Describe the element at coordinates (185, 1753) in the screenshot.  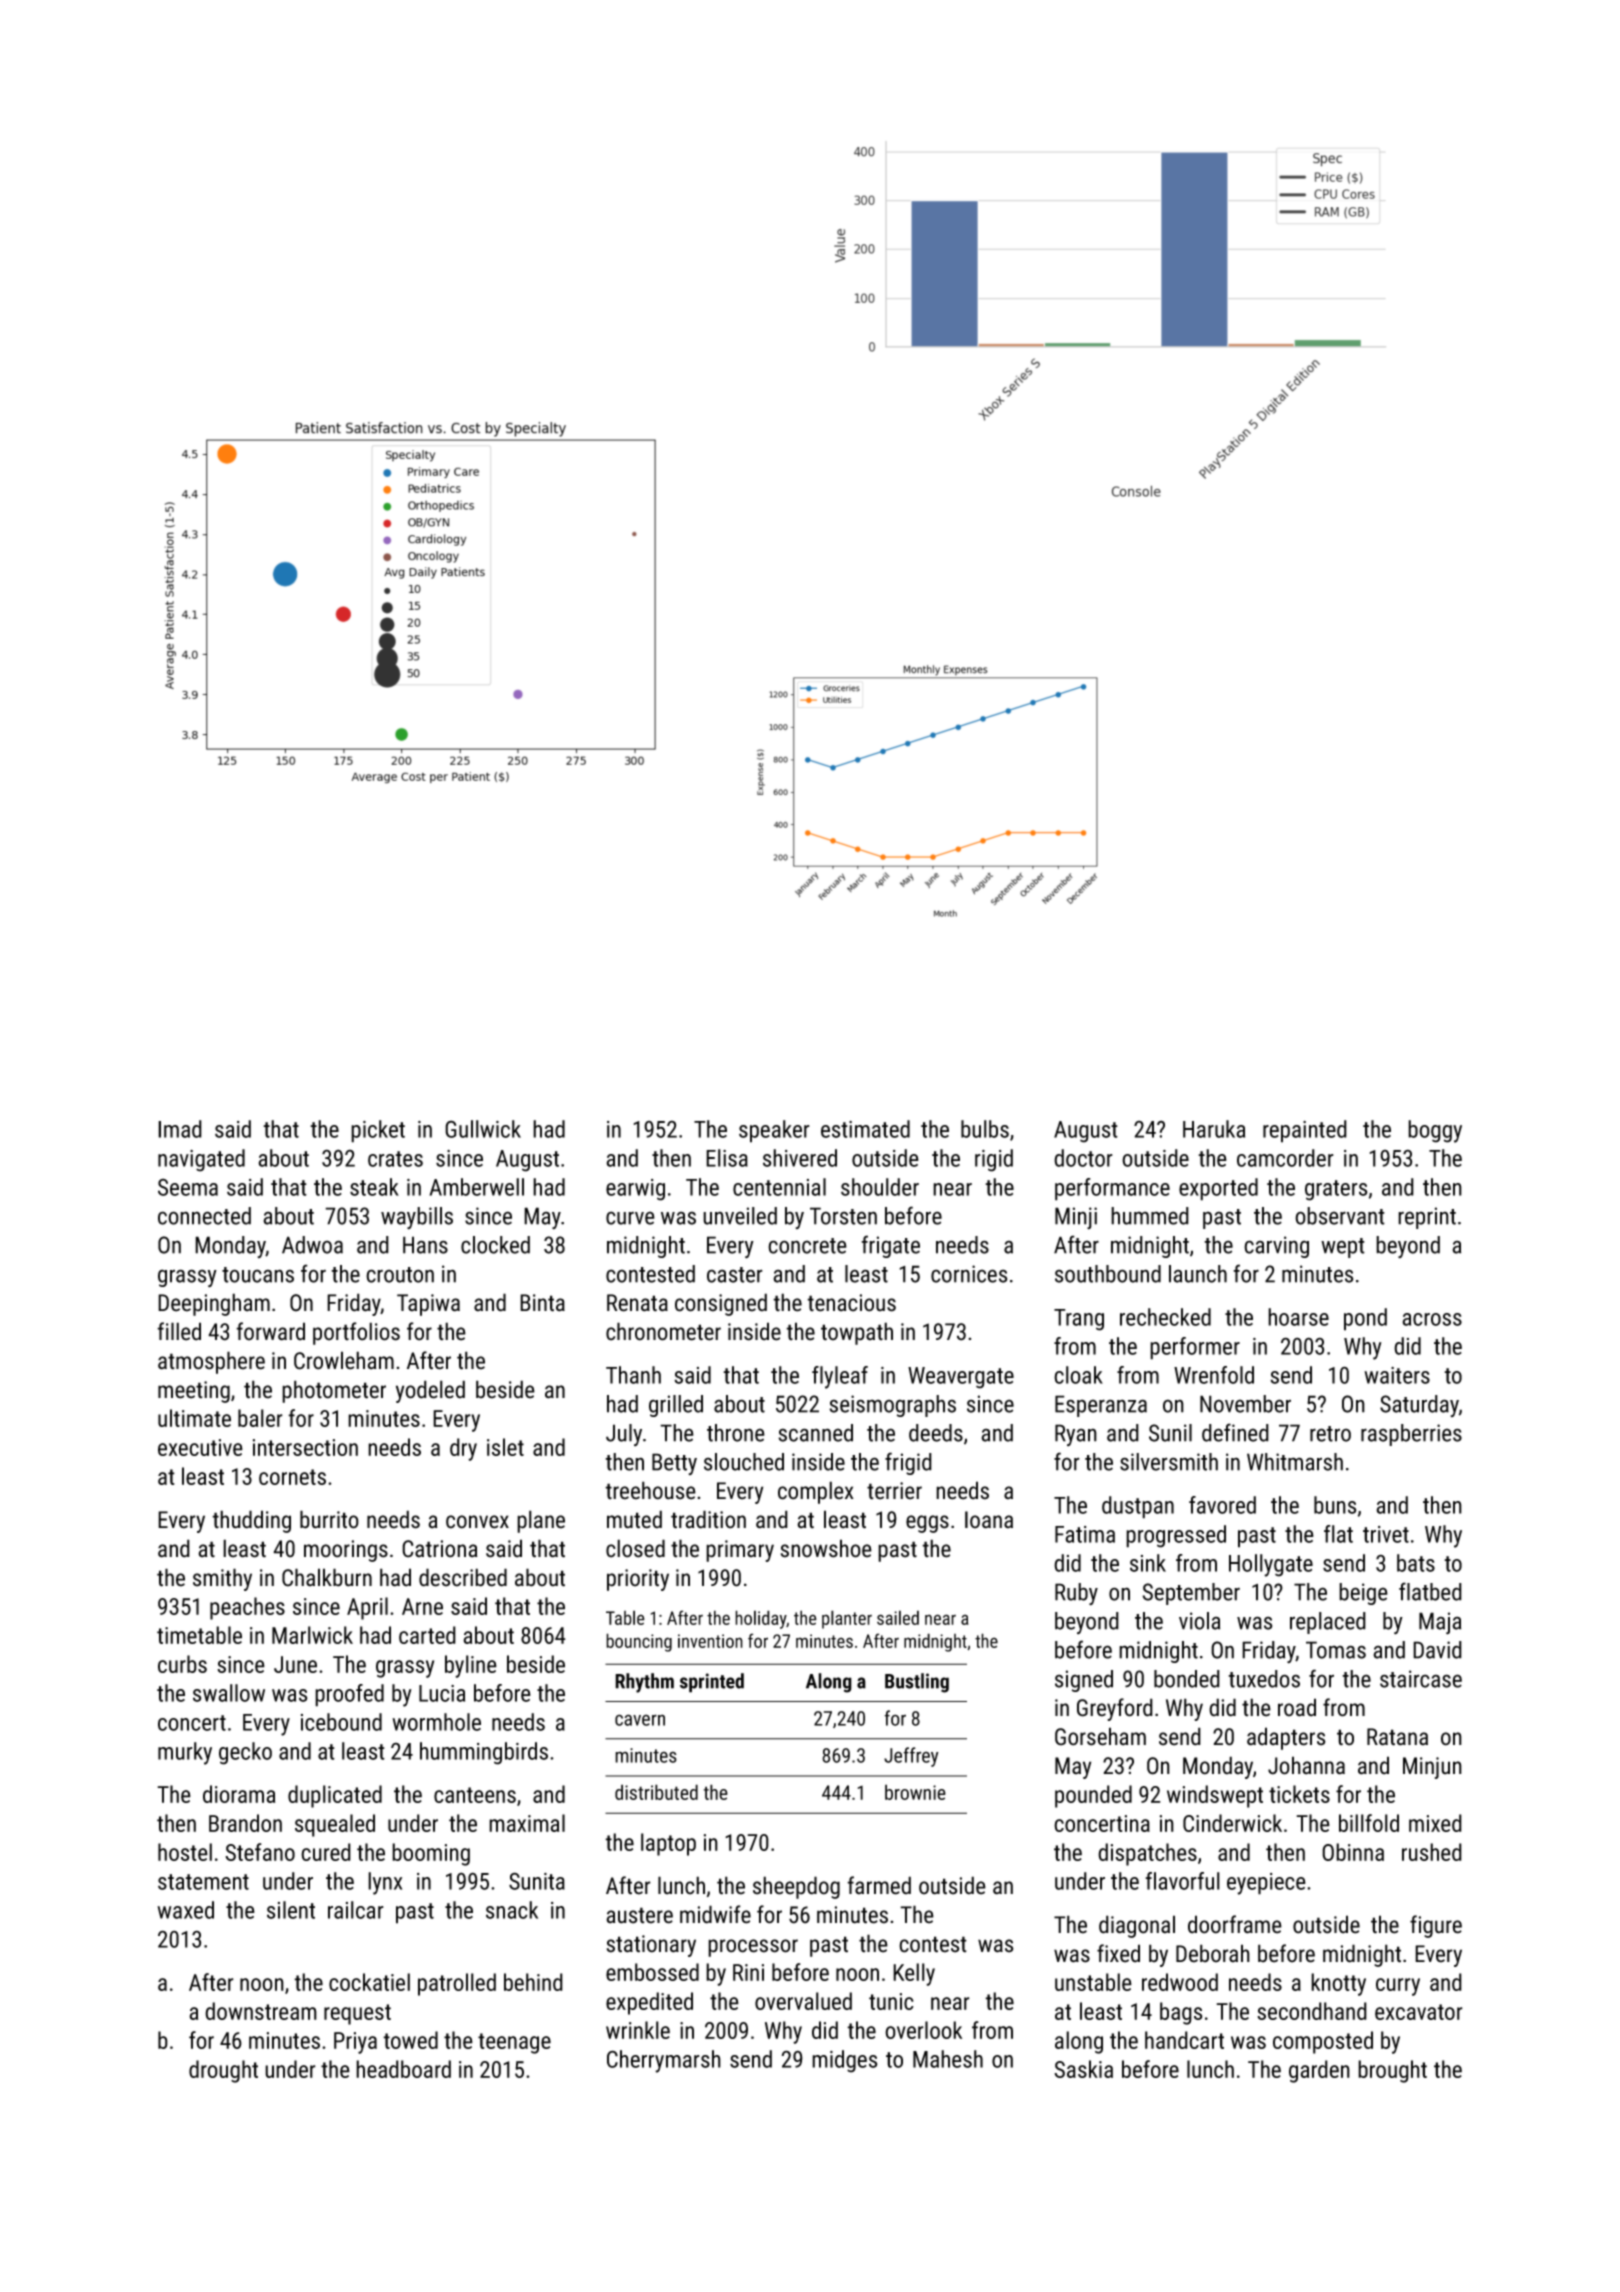
I see `murky` at that location.
